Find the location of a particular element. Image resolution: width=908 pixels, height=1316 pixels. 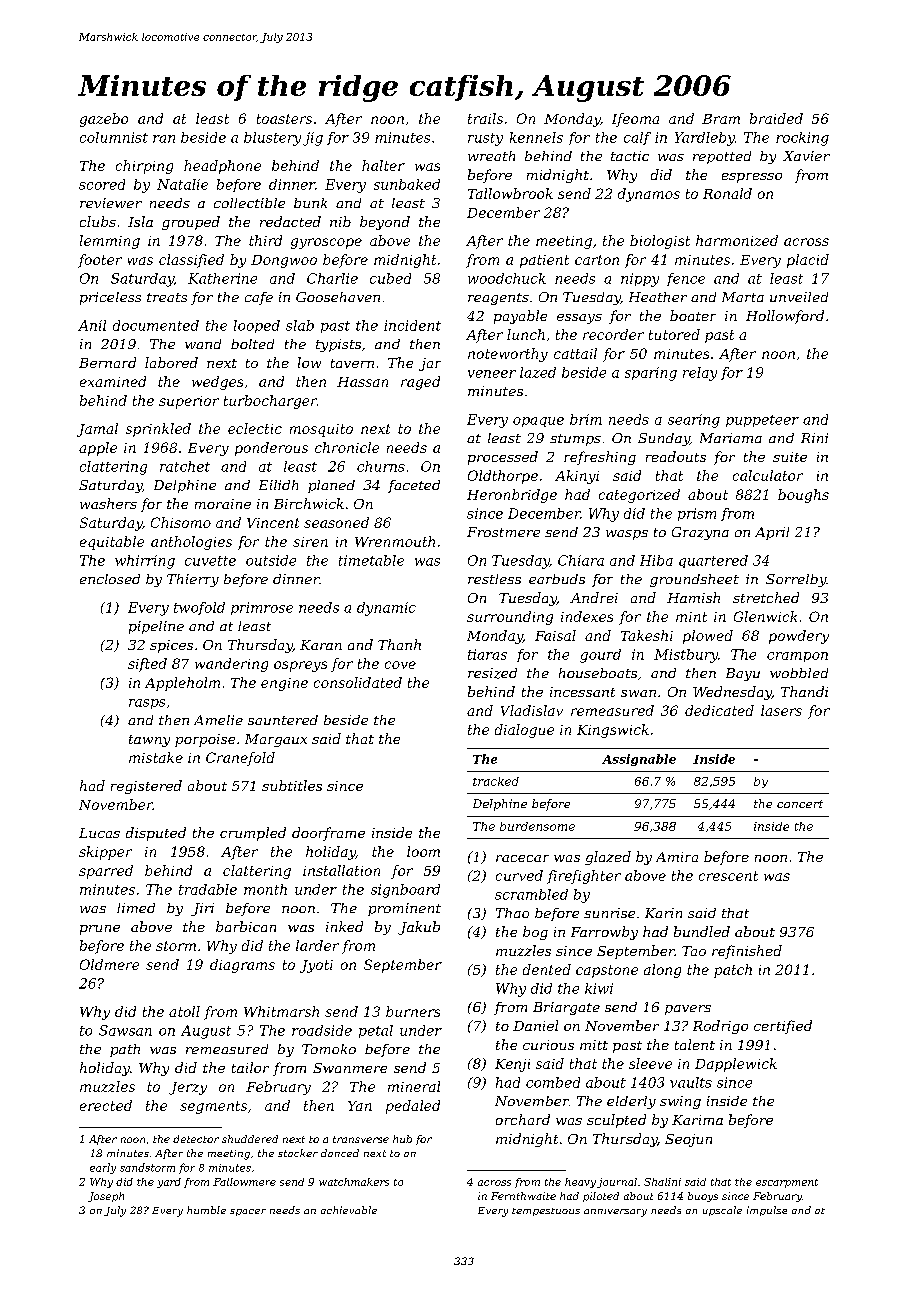

biologist is located at coordinates (660, 242).
